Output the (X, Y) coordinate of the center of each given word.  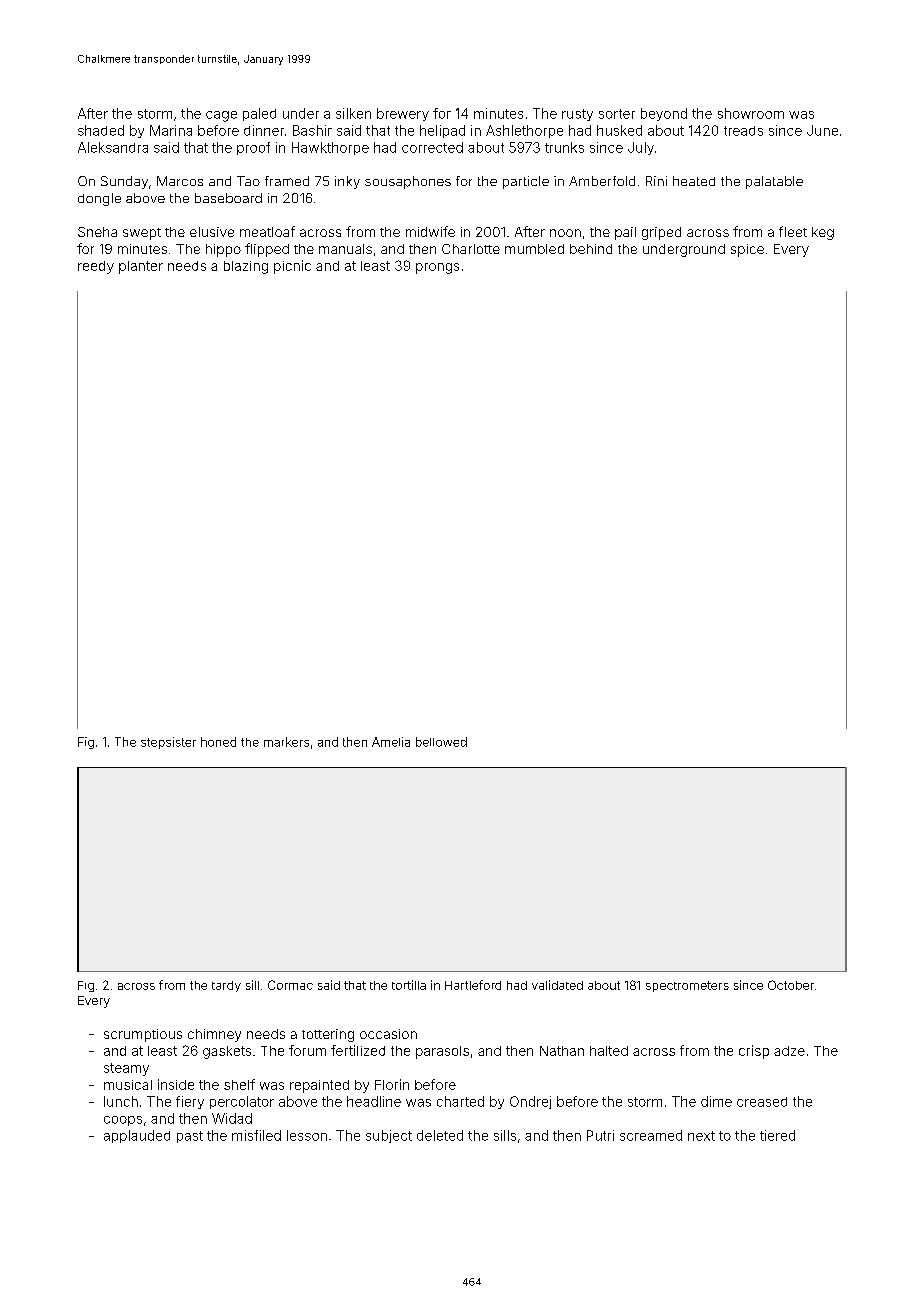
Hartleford (473, 985)
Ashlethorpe (524, 131)
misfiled (256, 1135)
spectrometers (687, 986)
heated (694, 181)
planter (141, 267)
